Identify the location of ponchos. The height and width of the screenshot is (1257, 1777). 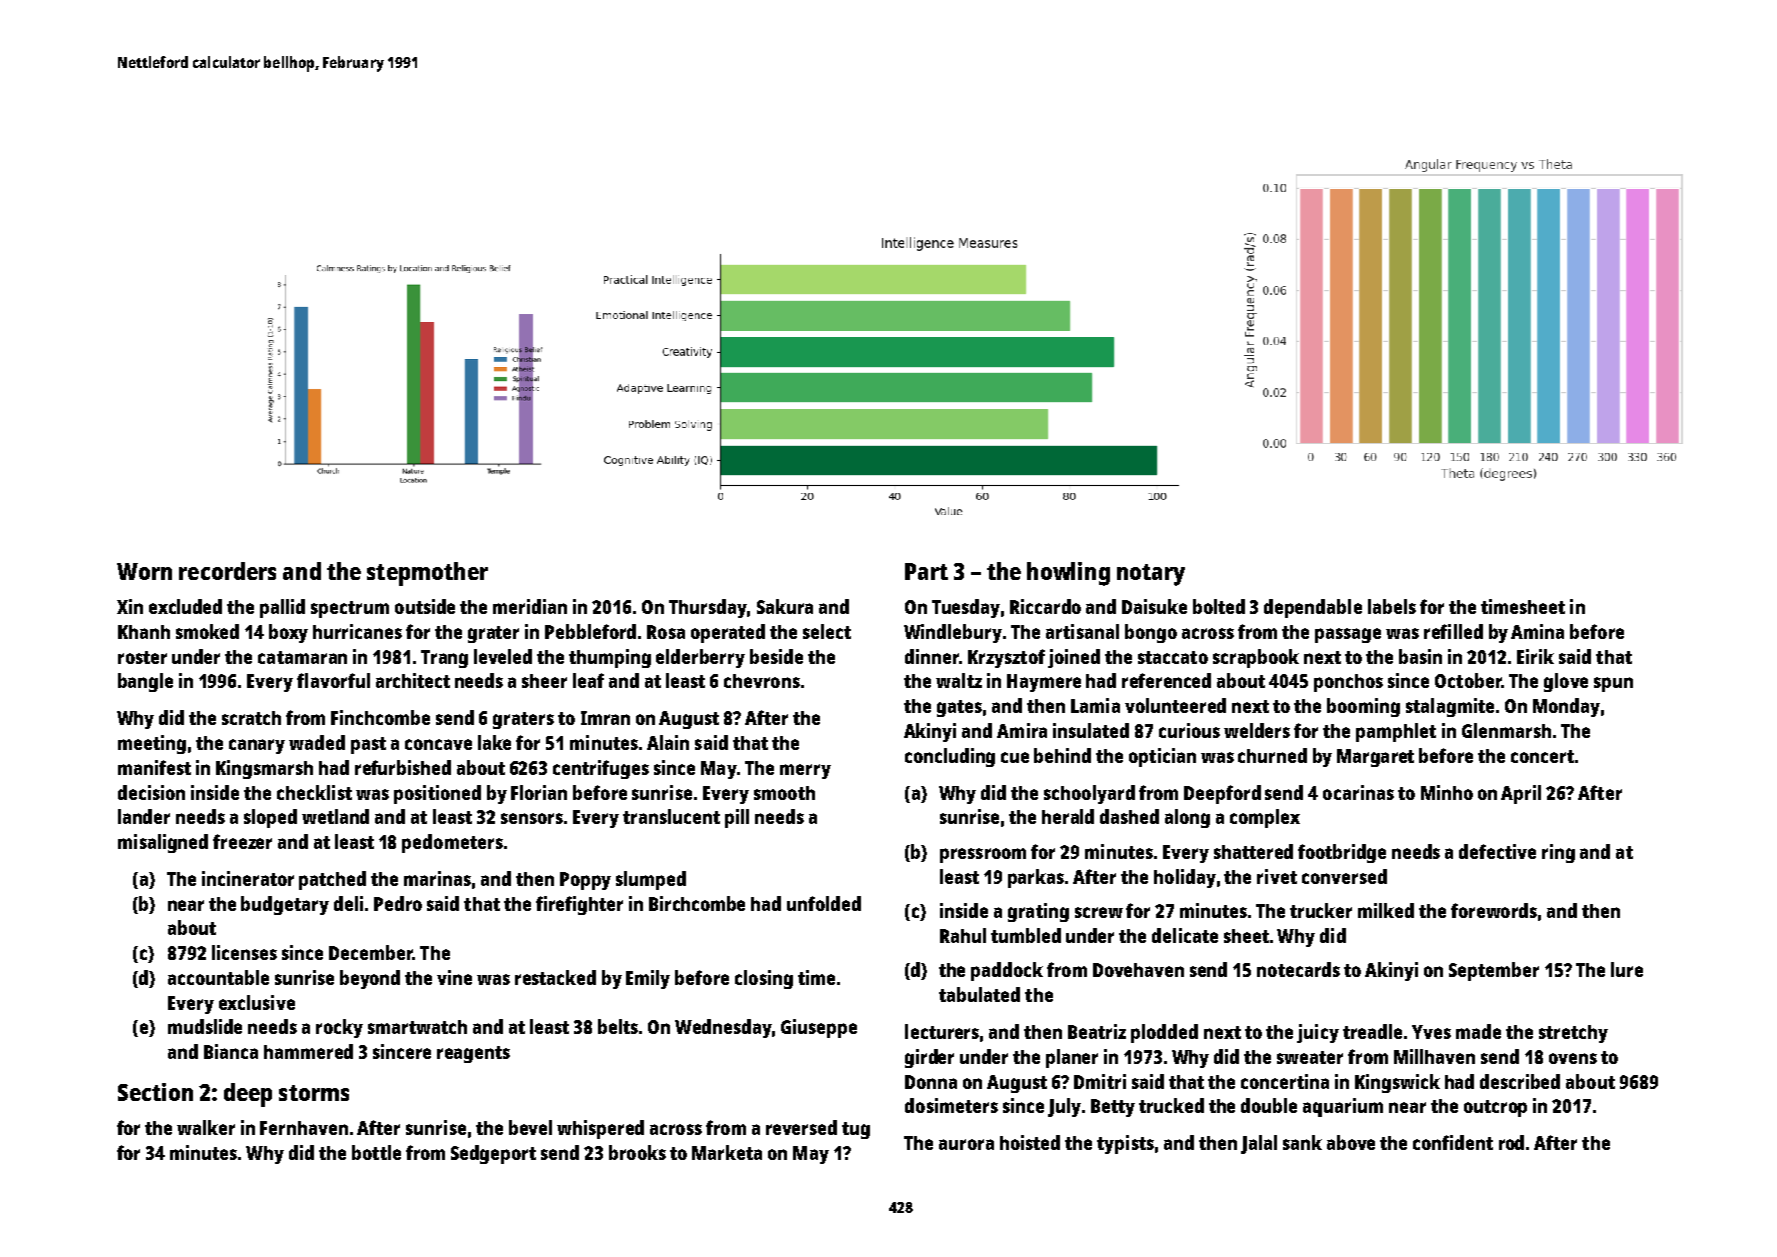
(1348, 683).
